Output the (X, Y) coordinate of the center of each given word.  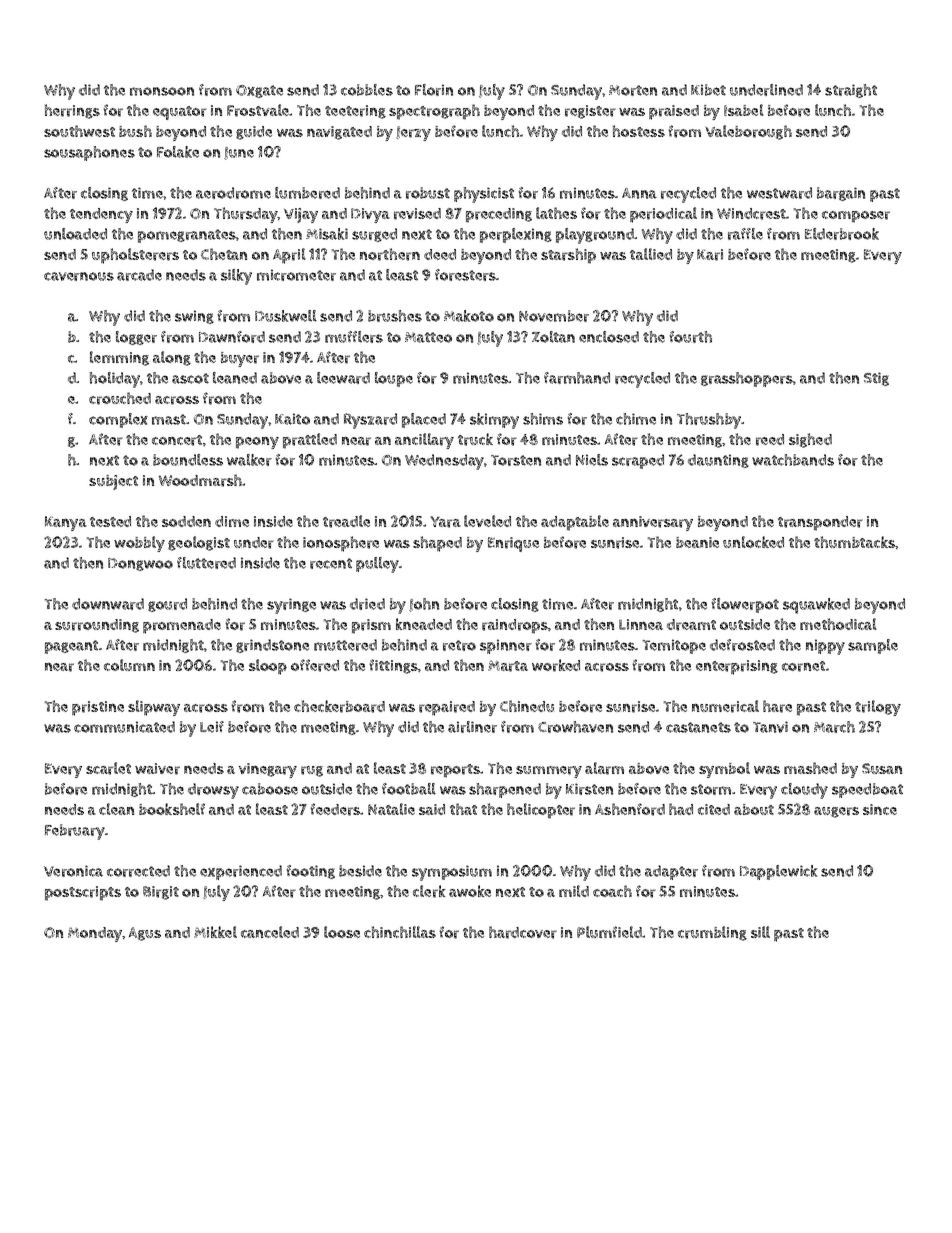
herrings (72, 111)
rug (312, 771)
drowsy (213, 791)
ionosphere (341, 544)
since (880, 809)
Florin (434, 90)
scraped (638, 461)
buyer (240, 359)
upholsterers (135, 256)
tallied (651, 254)
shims (543, 419)
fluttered (206, 563)
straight (851, 91)
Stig (876, 379)
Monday (95, 934)
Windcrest (751, 214)
